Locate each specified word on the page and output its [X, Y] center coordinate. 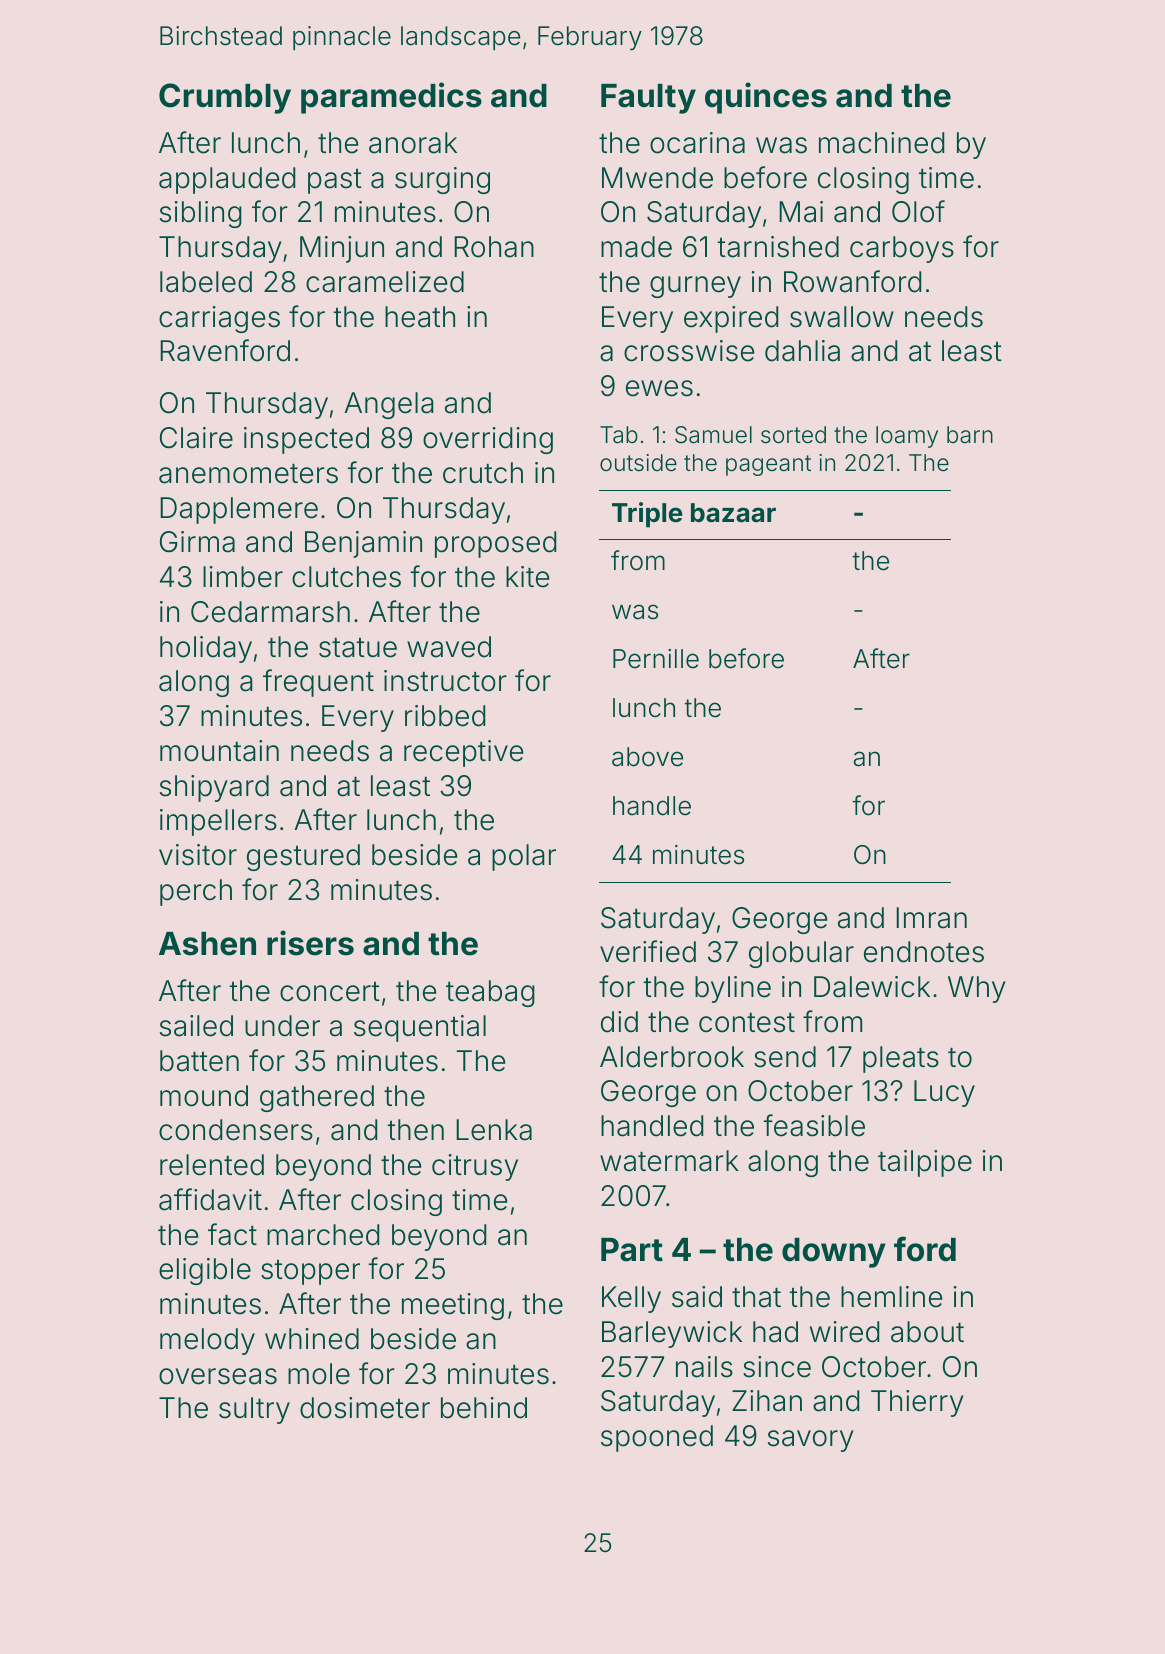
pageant [768, 465]
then [415, 1130]
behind [484, 1408]
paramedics [391, 98]
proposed [495, 544]
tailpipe [925, 1163]
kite [527, 577]
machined [881, 143]
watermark [669, 1161]
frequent [318, 683]
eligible [205, 1271]
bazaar [733, 513]
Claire [196, 438]
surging [442, 180]
